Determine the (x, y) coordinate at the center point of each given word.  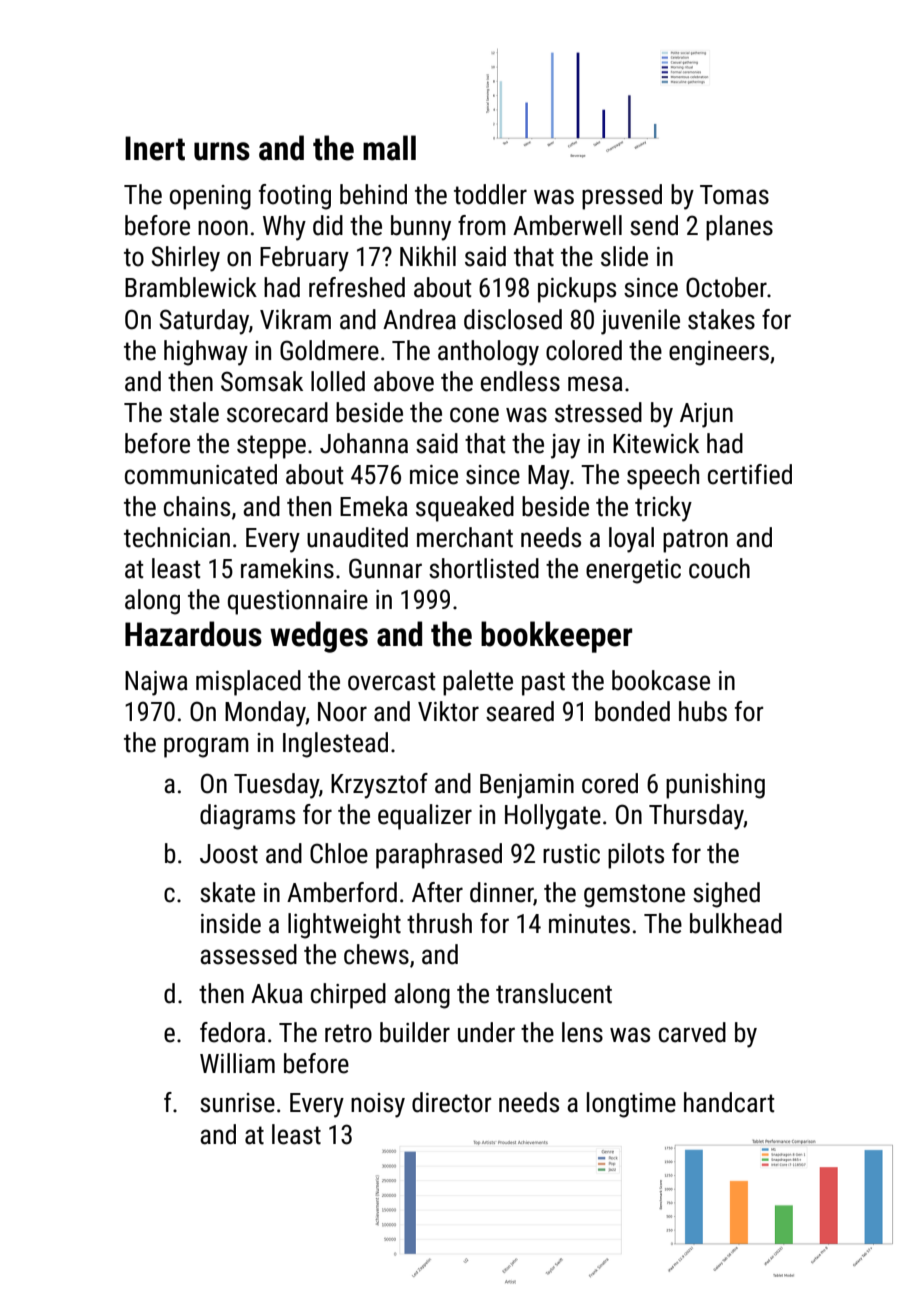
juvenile (640, 322)
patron (695, 541)
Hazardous (193, 634)
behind (373, 194)
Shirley (185, 259)
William (237, 1063)
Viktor (448, 711)
